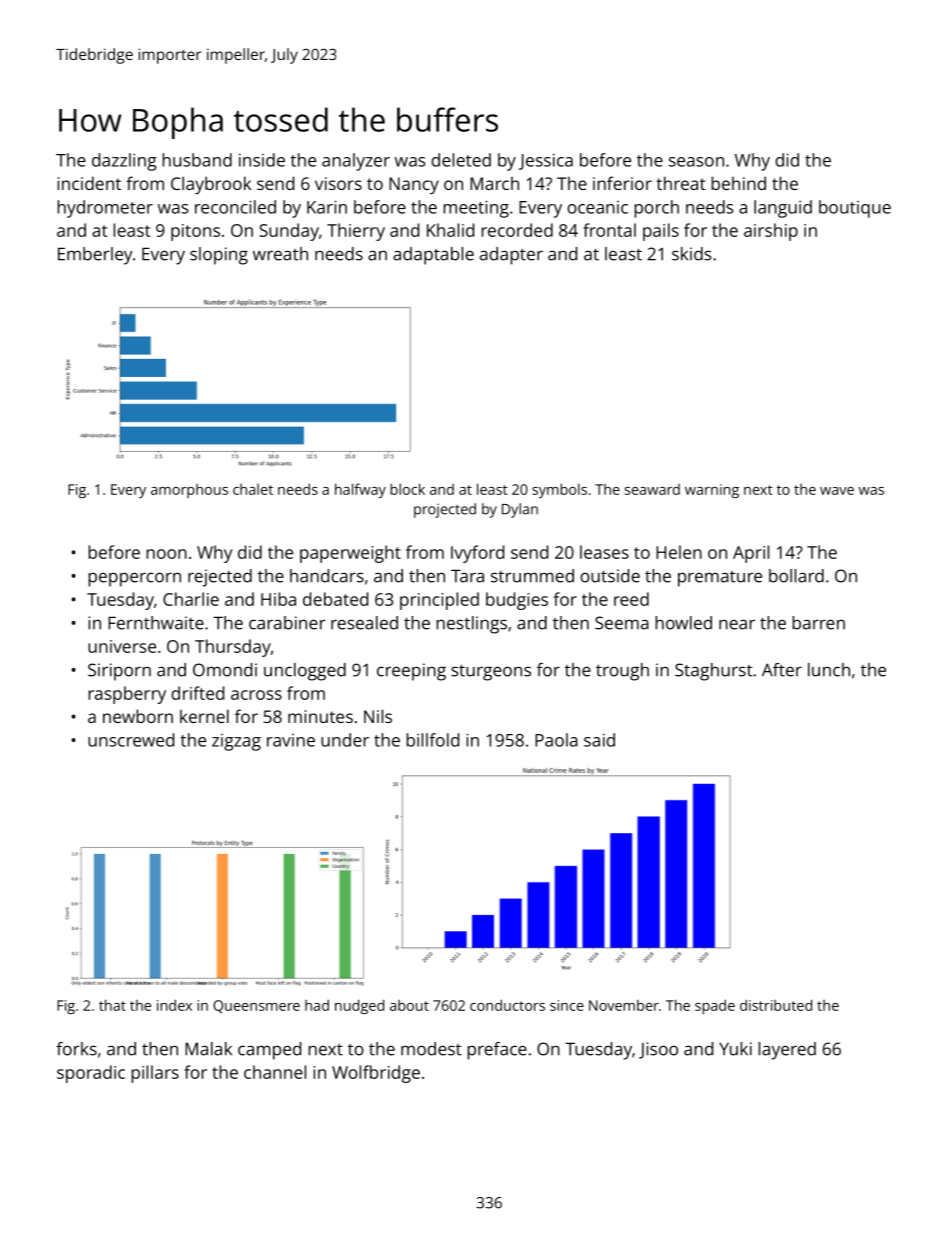 The width and height of the image is (952, 1233). What do you see at coordinates (712, 491) in the image?
I see `warning` at bounding box center [712, 491].
